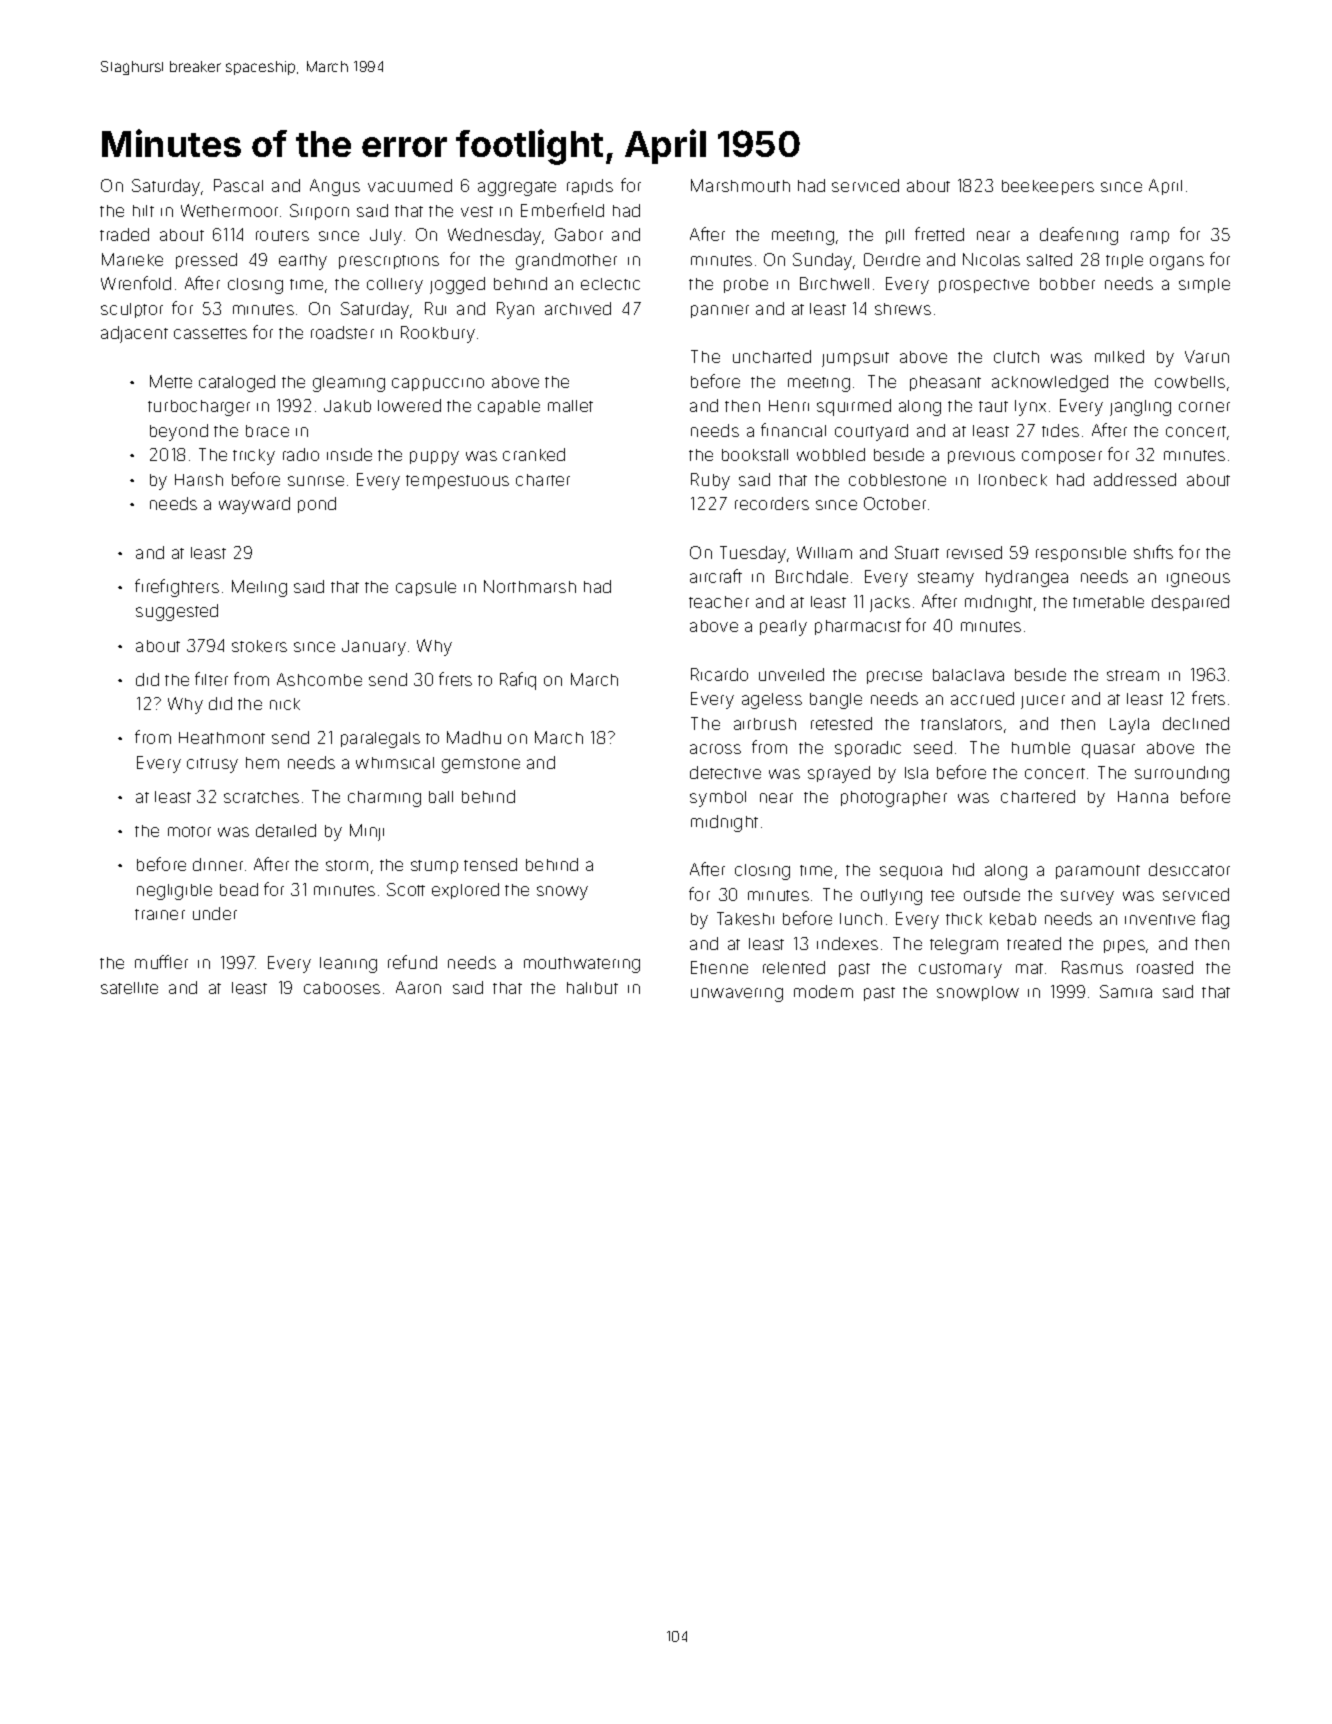 The width and height of the document is (1332, 1724). What do you see at coordinates (831, 454) in the document?
I see `wobbled` at bounding box center [831, 454].
